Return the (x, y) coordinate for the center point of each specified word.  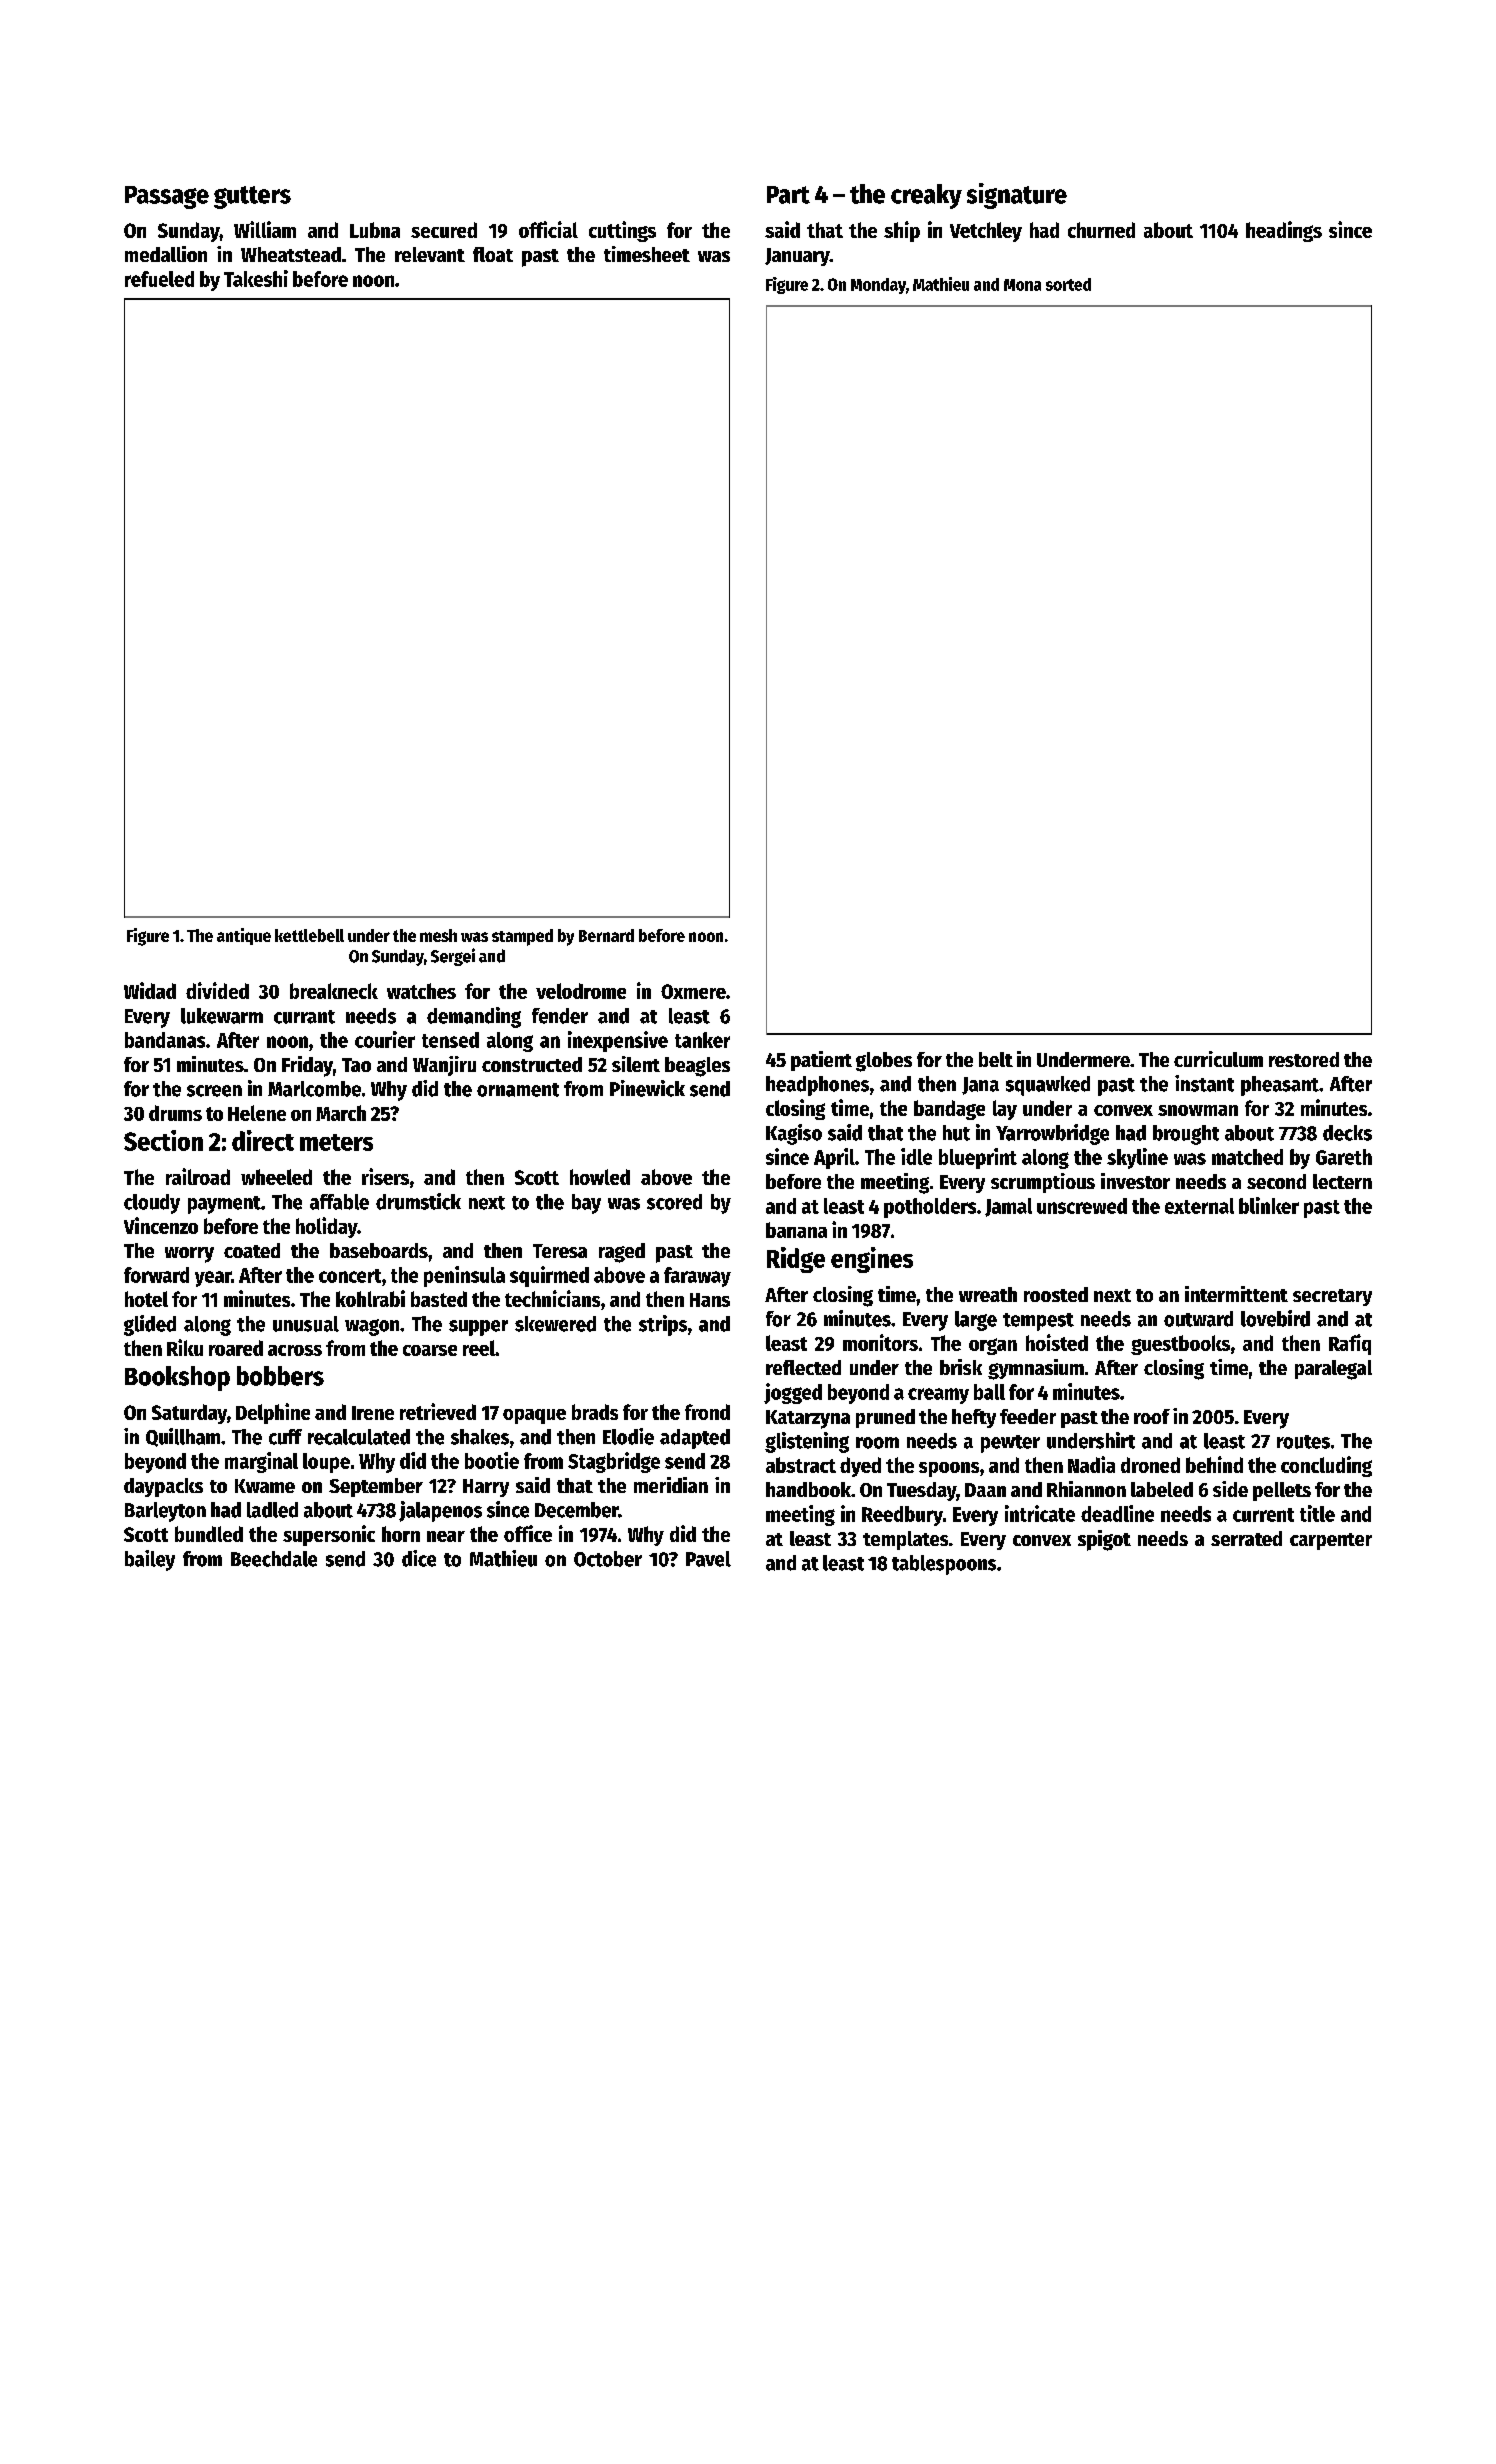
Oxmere (693, 991)
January (797, 257)
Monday (878, 286)
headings (1284, 231)
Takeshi (256, 278)
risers (385, 1176)
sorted (1068, 284)
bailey (150, 1560)
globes (884, 1062)
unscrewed (1082, 1206)
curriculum (1218, 1059)
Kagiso (794, 1134)
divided (217, 990)
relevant (430, 254)
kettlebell (309, 935)
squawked (1048, 1086)
